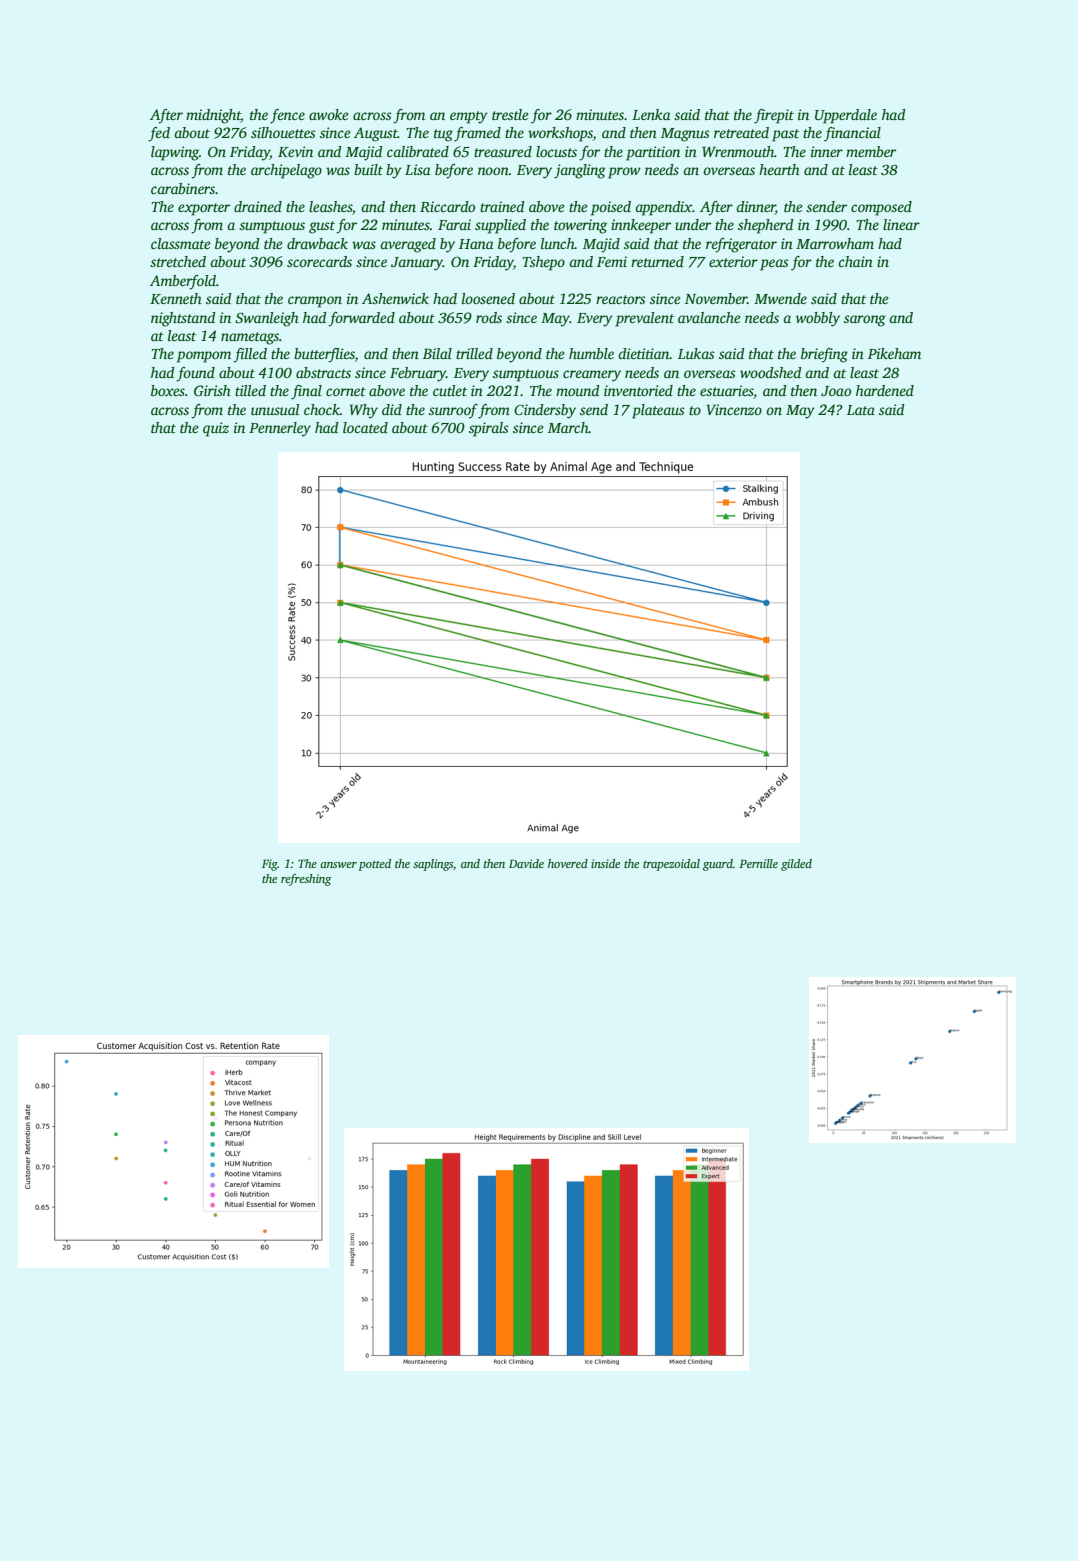 Image resolution: width=1078 pixels, height=1561 pixels. I want to click on saplings, so click(433, 865).
